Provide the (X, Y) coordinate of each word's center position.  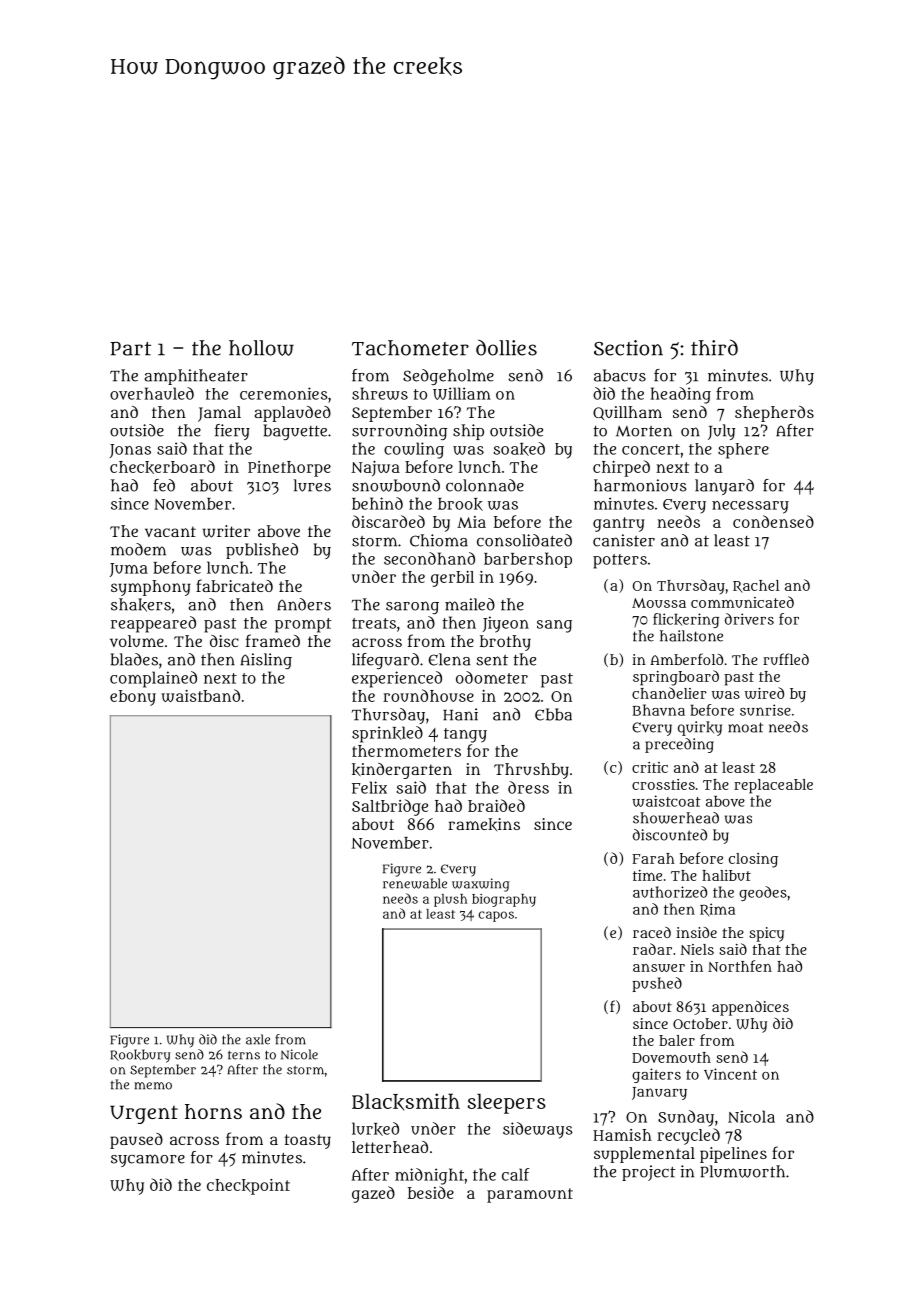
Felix (369, 787)
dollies (506, 347)
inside (696, 932)
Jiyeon (506, 624)
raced (652, 932)
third (714, 347)
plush (450, 900)
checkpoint (248, 1187)
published (262, 551)
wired (764, 693)
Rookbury (141, 1056)
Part (130, 349)
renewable (415, 883)
